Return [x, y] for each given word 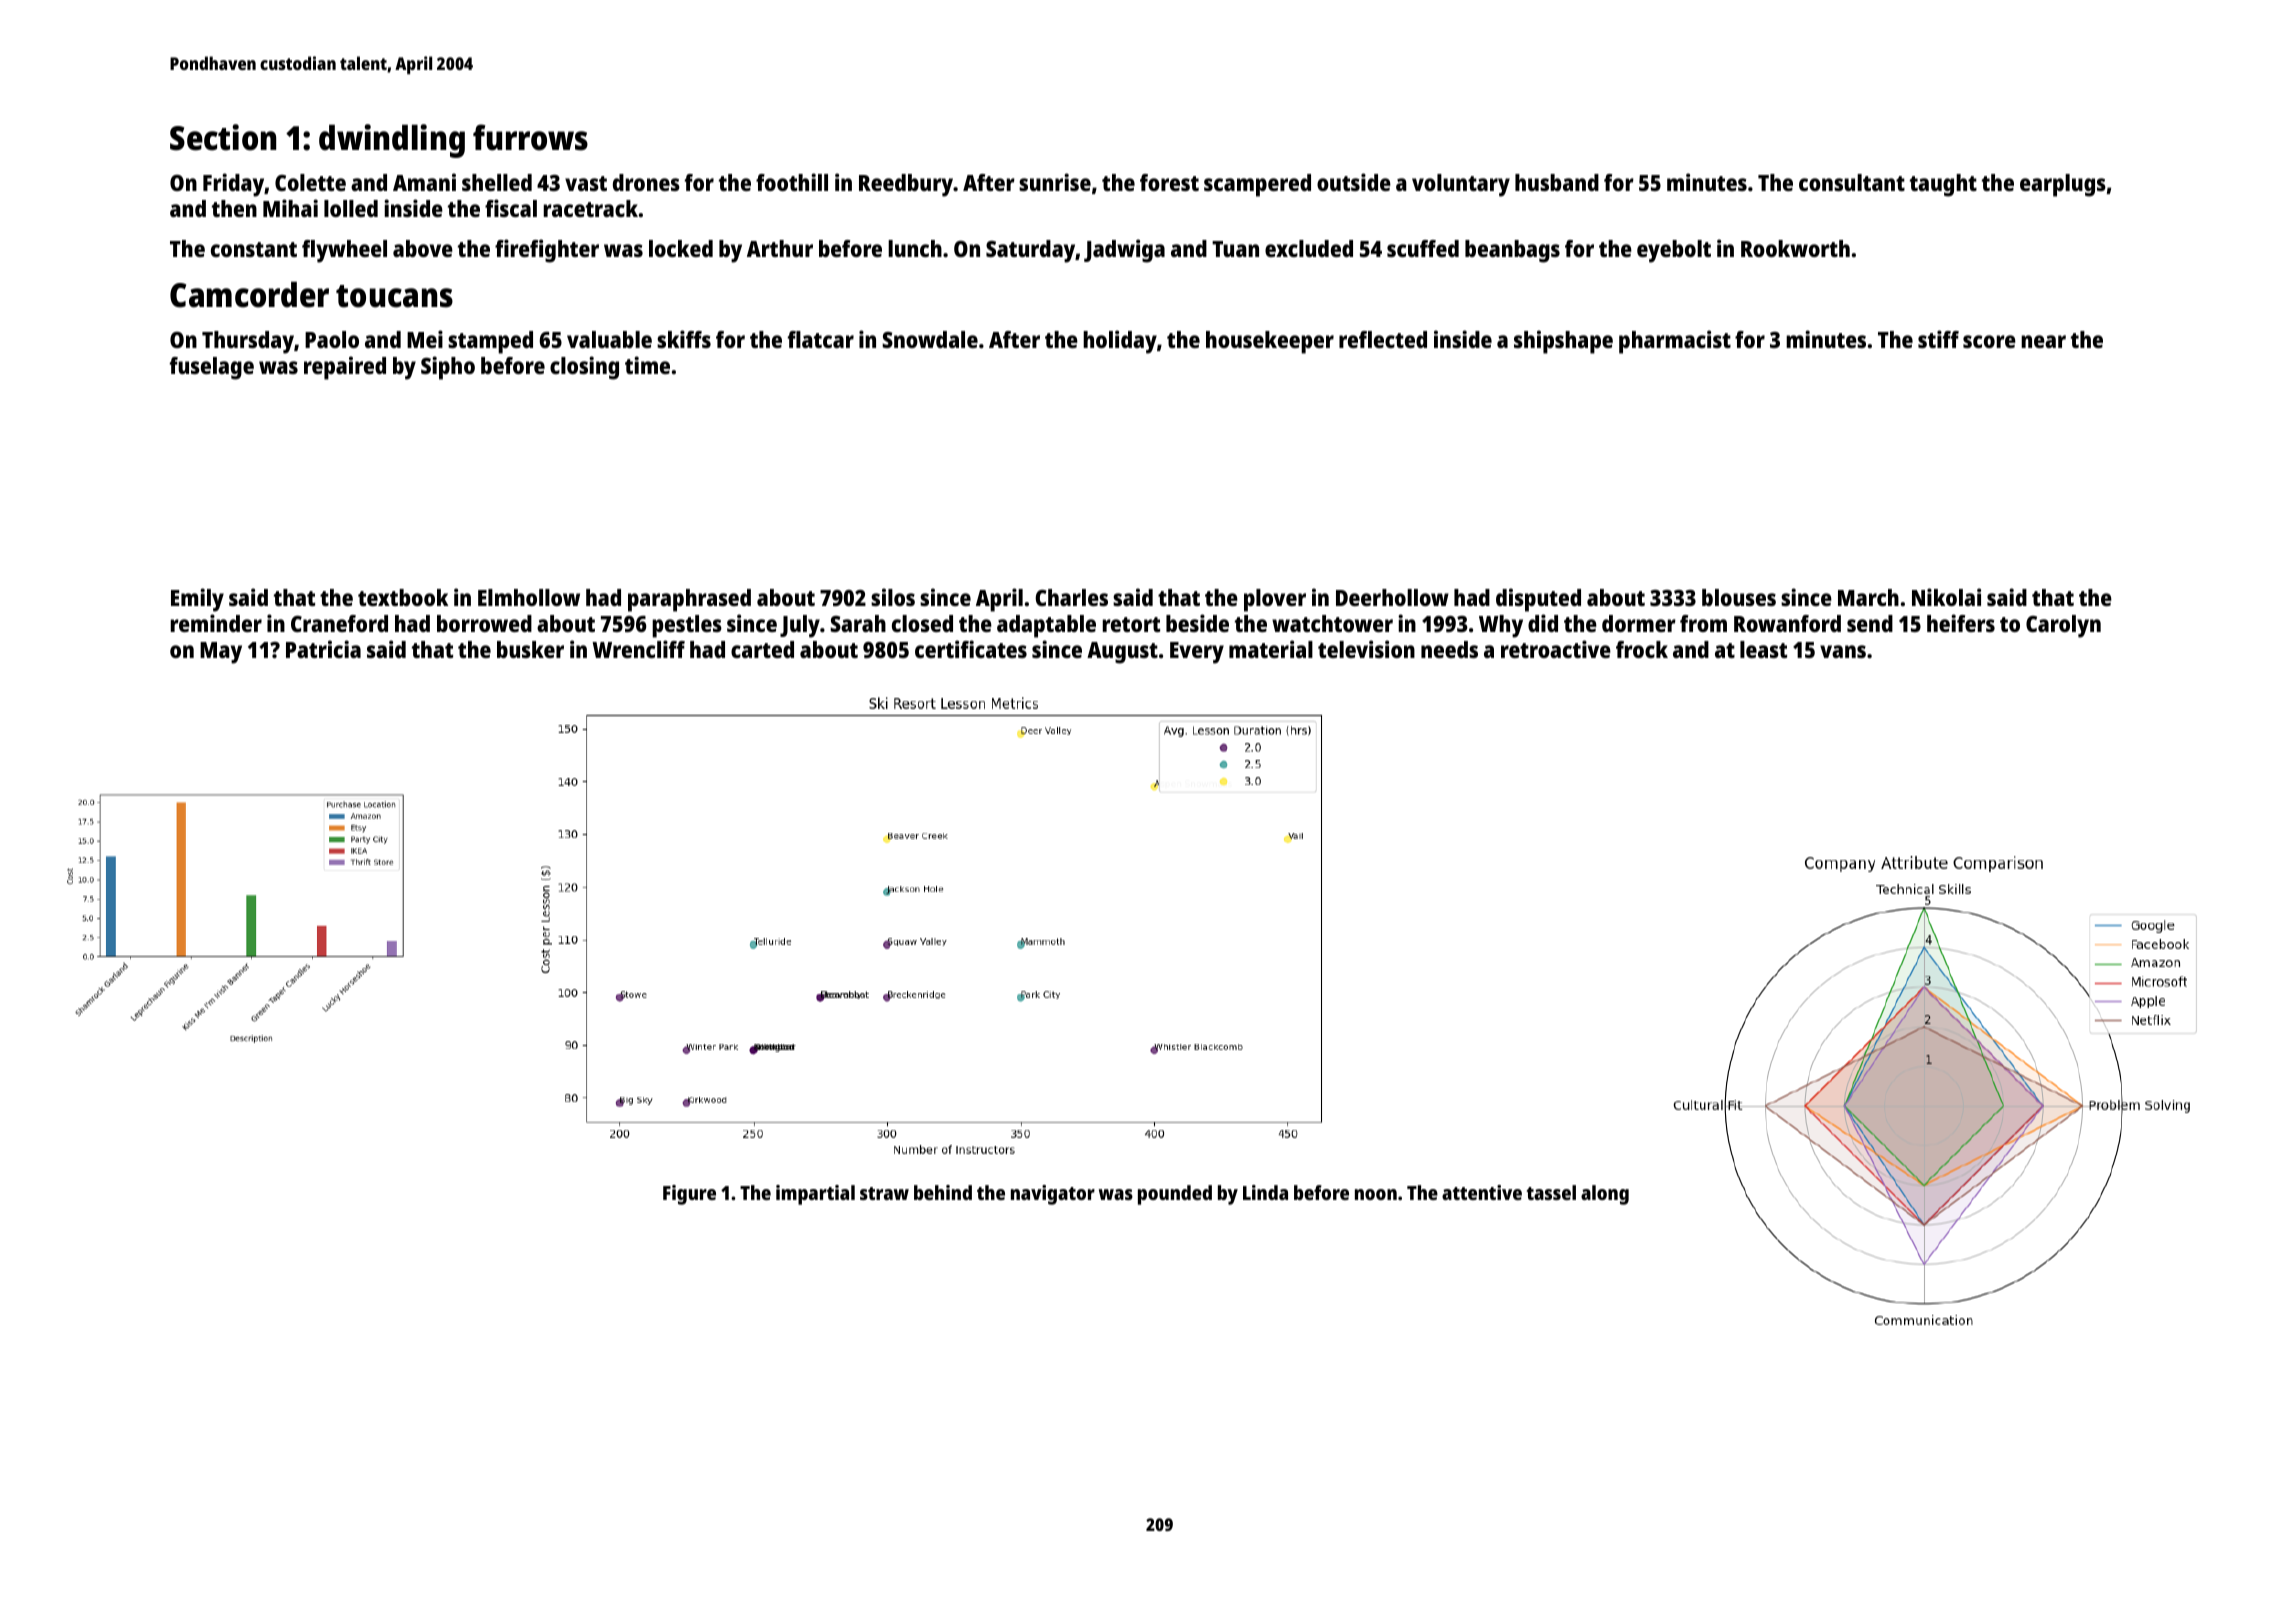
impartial [815, 1195]
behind [943, 1192]
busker [530, 649]
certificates [971, 649]
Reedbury [906, 185]
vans [1843, 651]
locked [681, 248]
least [1763, 649]
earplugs [2063, 185]
